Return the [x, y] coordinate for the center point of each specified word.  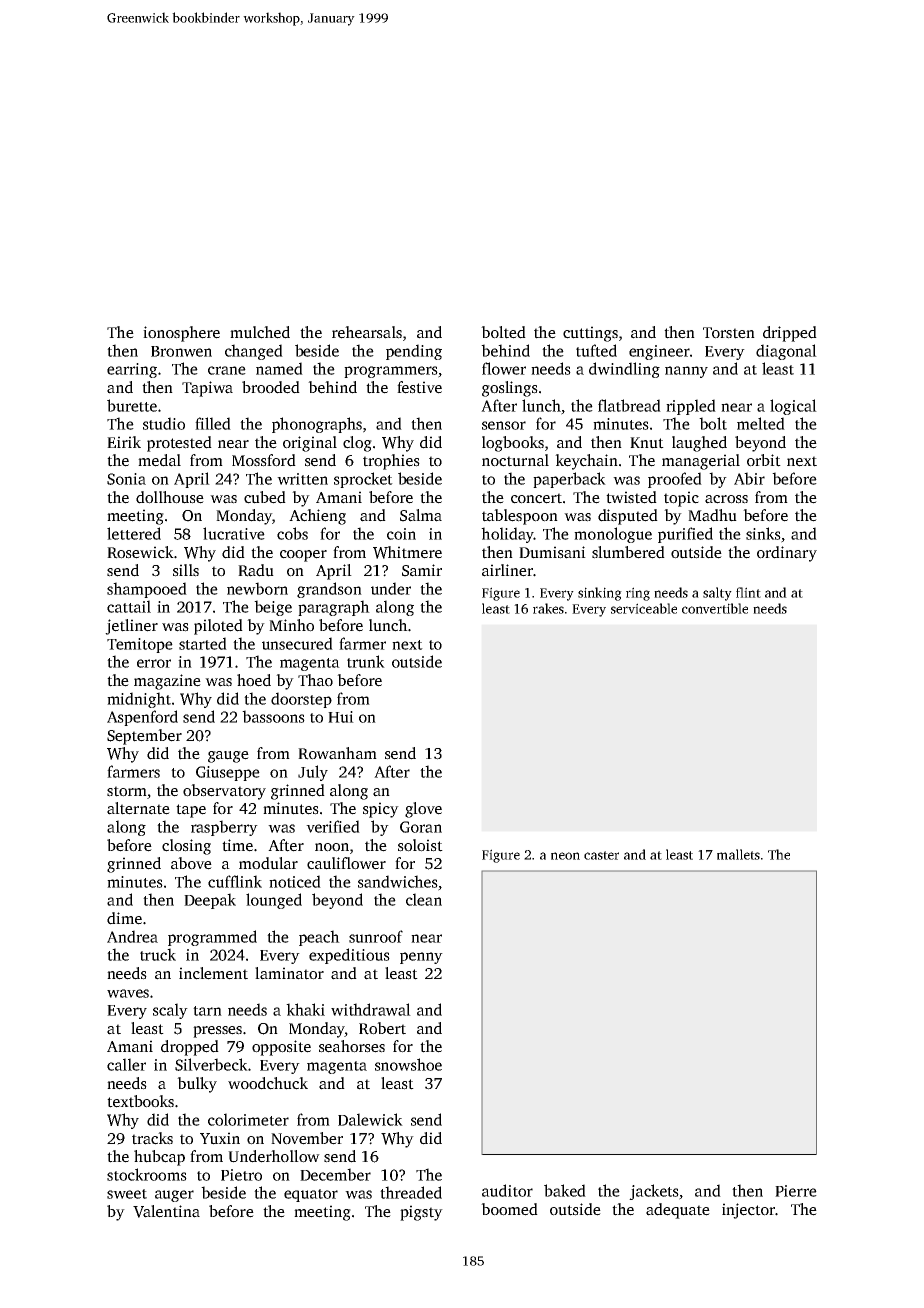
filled [213, 423]
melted [761, 423]
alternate [138, 808]
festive [419, 387]
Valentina [166, 1211]
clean [424, 899]
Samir [422, 570]
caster [601, 855]
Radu [256, 570]
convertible [715, 608]
